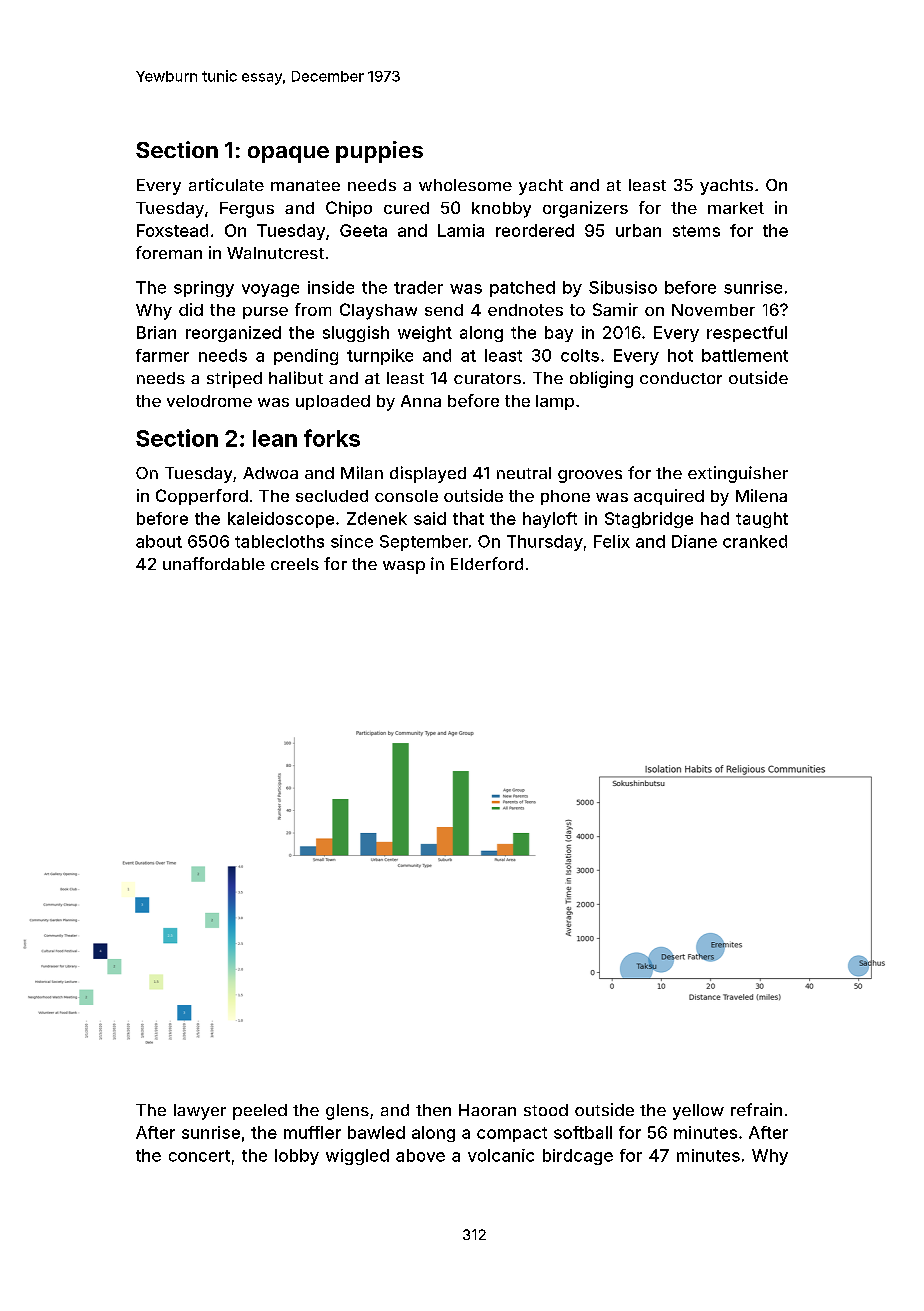  What do you see at coordinates (406, 208) in the image?
I see `cured` at bounding box center [406, 208].
